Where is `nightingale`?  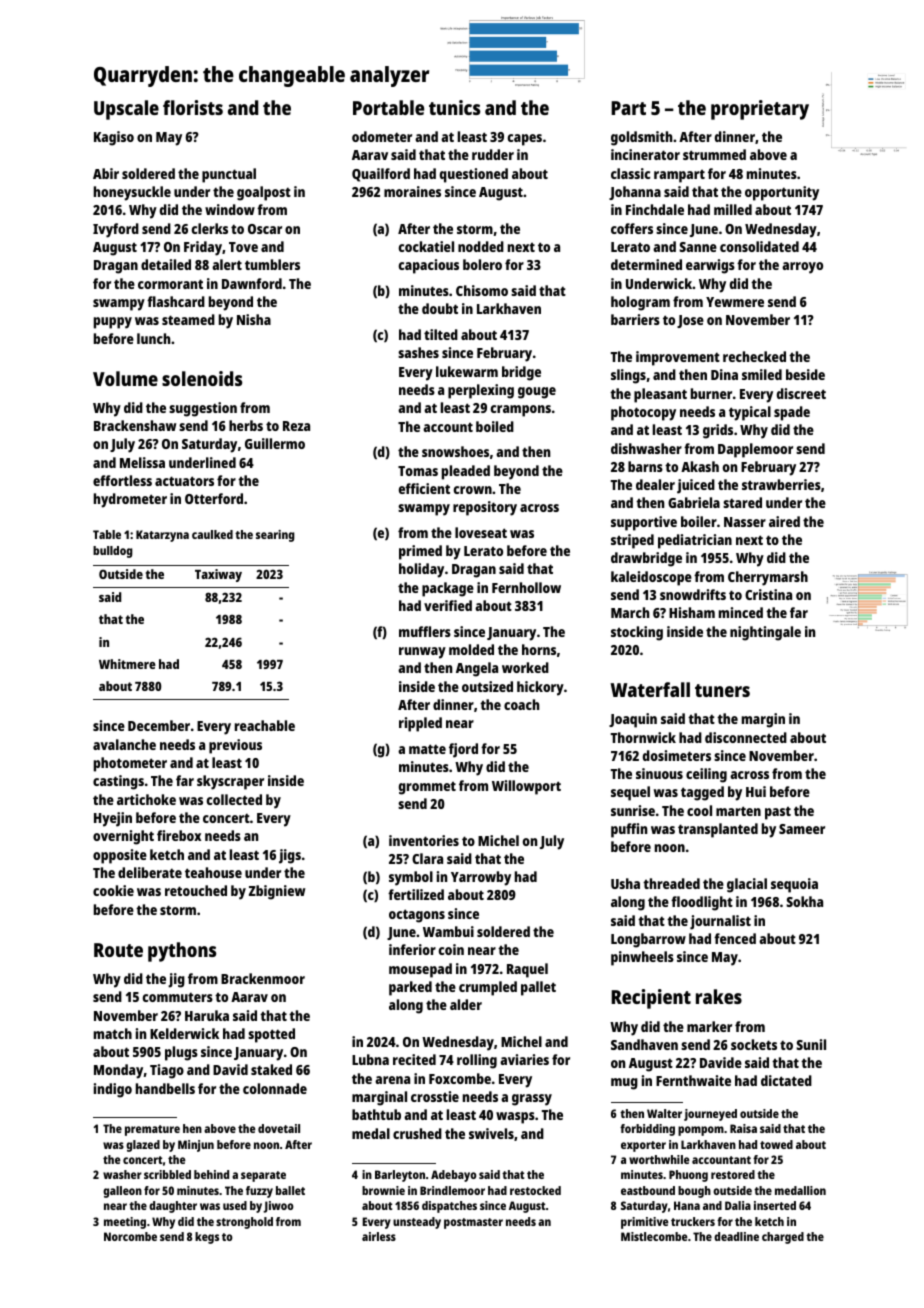
nightingale is located at coordinates (765, 633).
